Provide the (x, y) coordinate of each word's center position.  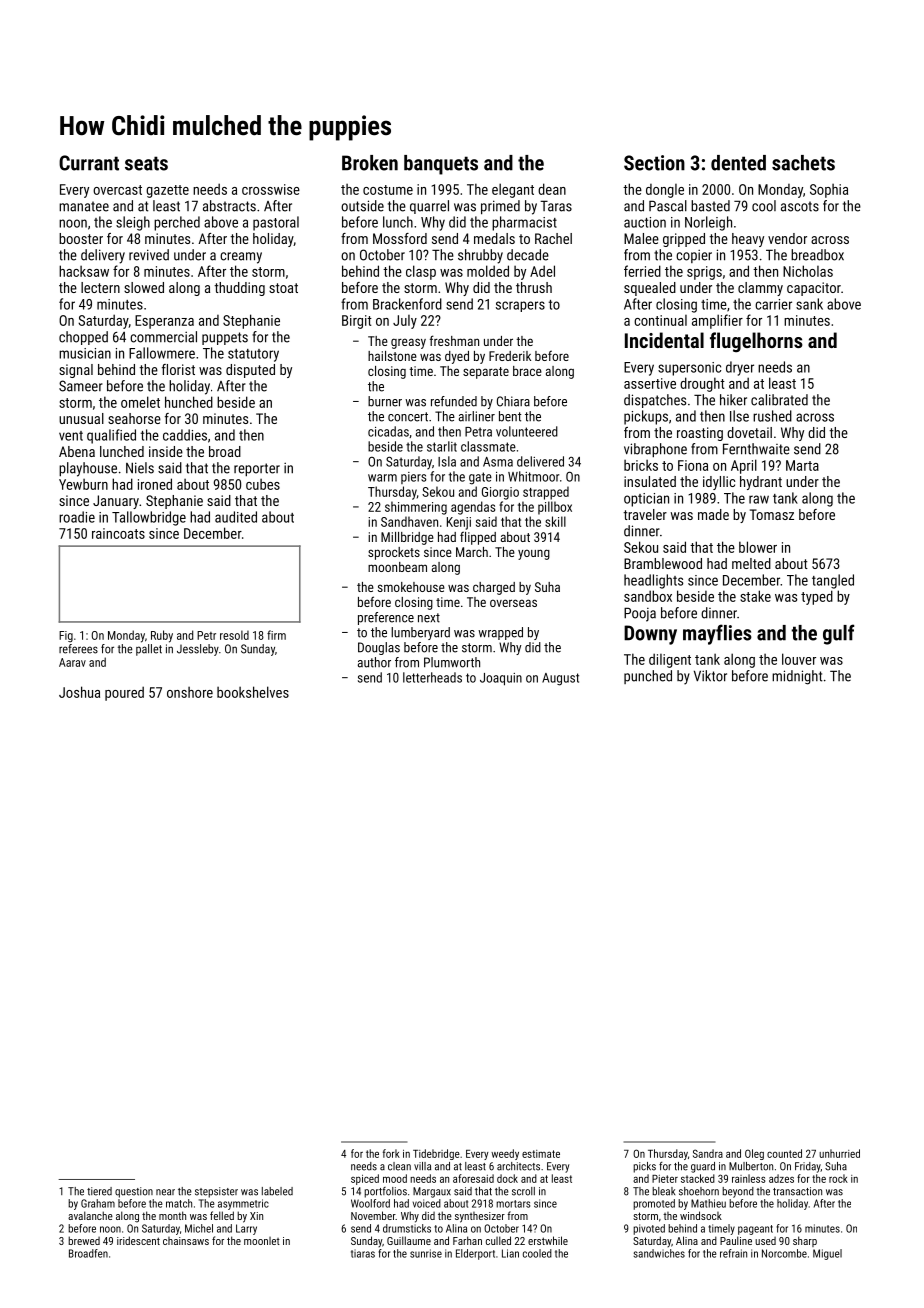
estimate (541, 1154)
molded (488, 271)
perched (177, 223)
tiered (99, 1191)
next (429, 618)
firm (276, 635)
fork (391, 1153)
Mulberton (751, 1166)
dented (738, 163)
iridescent (138, 1240)
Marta (802, 465)
